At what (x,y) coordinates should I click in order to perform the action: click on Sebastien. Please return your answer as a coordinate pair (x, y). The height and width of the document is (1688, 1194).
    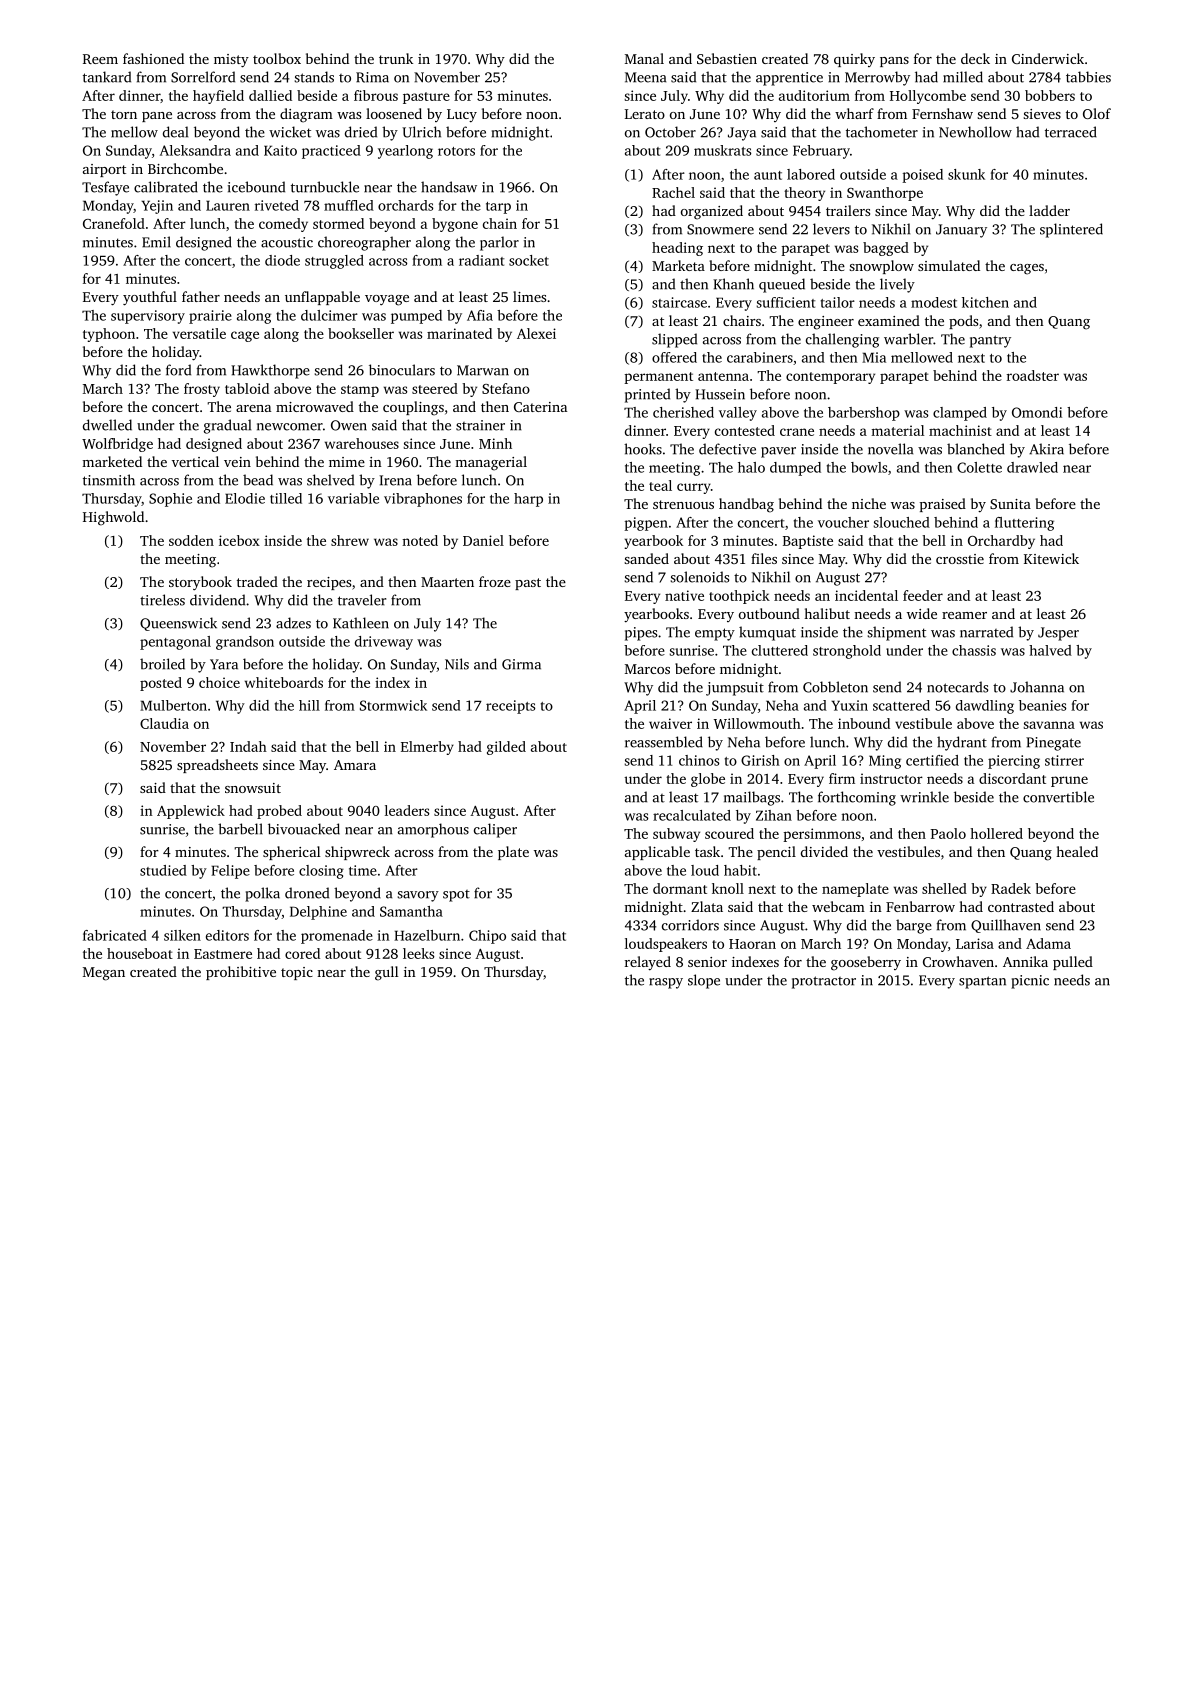
    Looking at the image, I should click on (727, 58).
